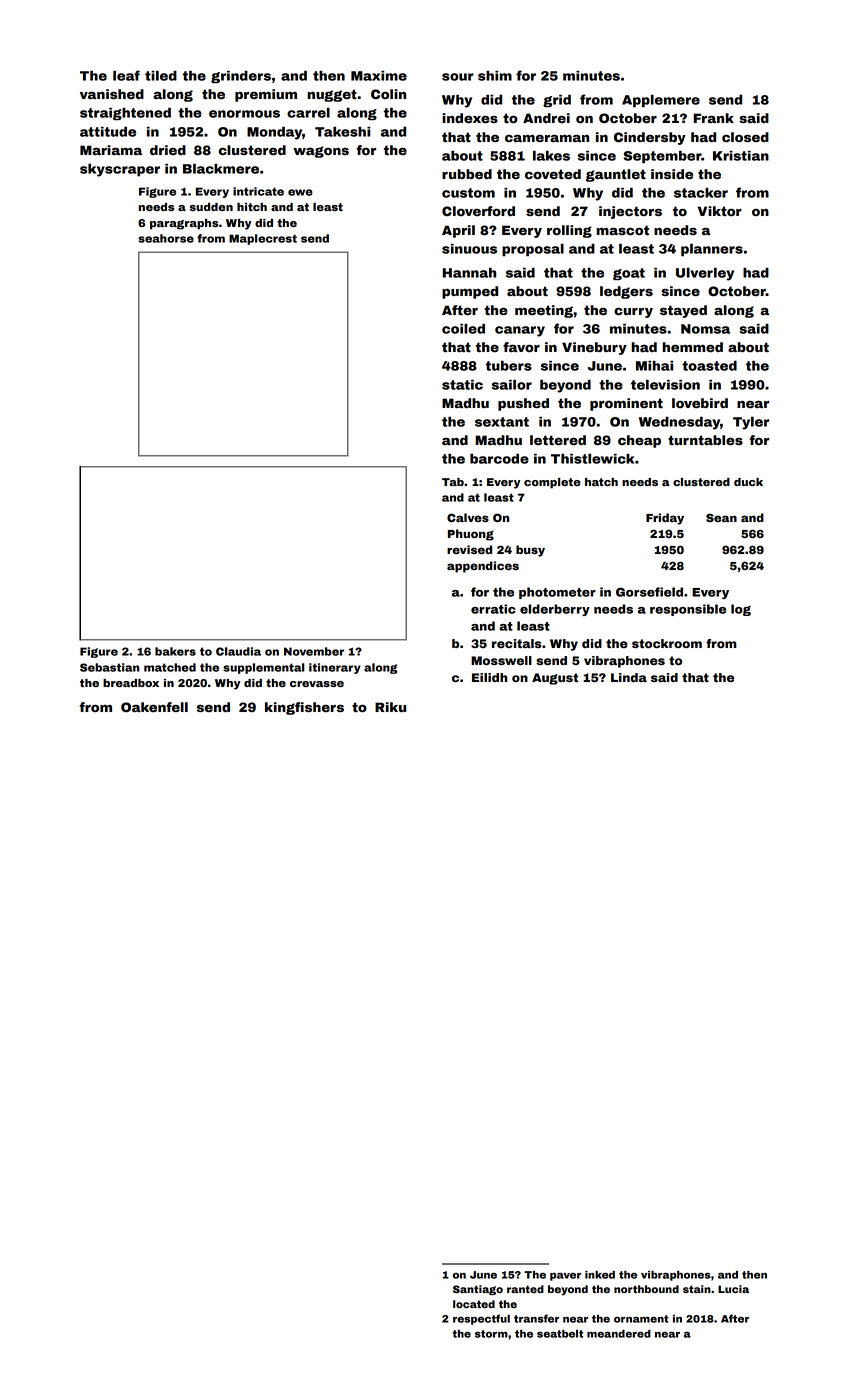 The image size is (849, 1400). Describe the element at coordinates (565, 1277) in the image. I see `paver` at that location.
